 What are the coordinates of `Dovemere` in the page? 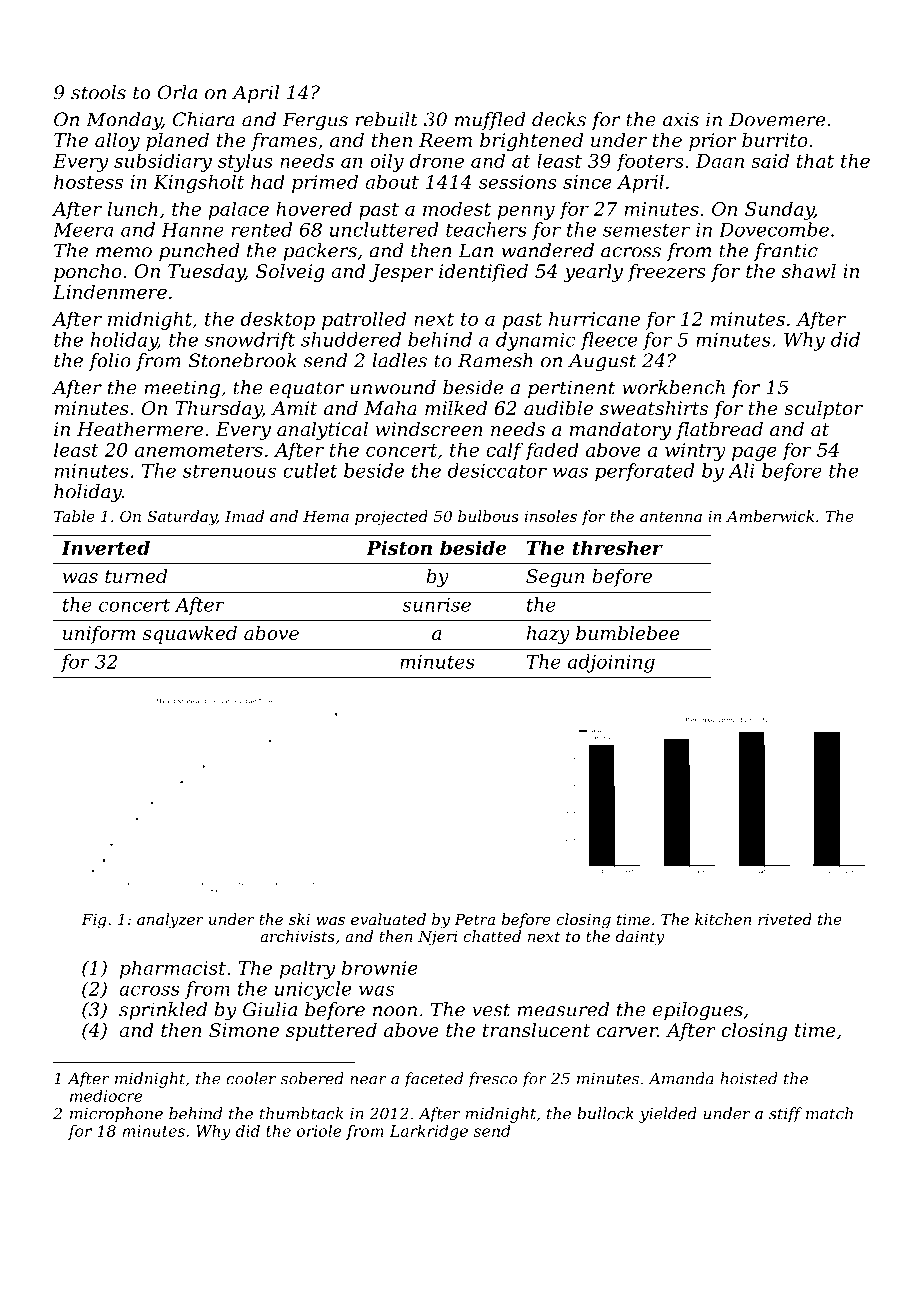 It's located at (777, 119).
